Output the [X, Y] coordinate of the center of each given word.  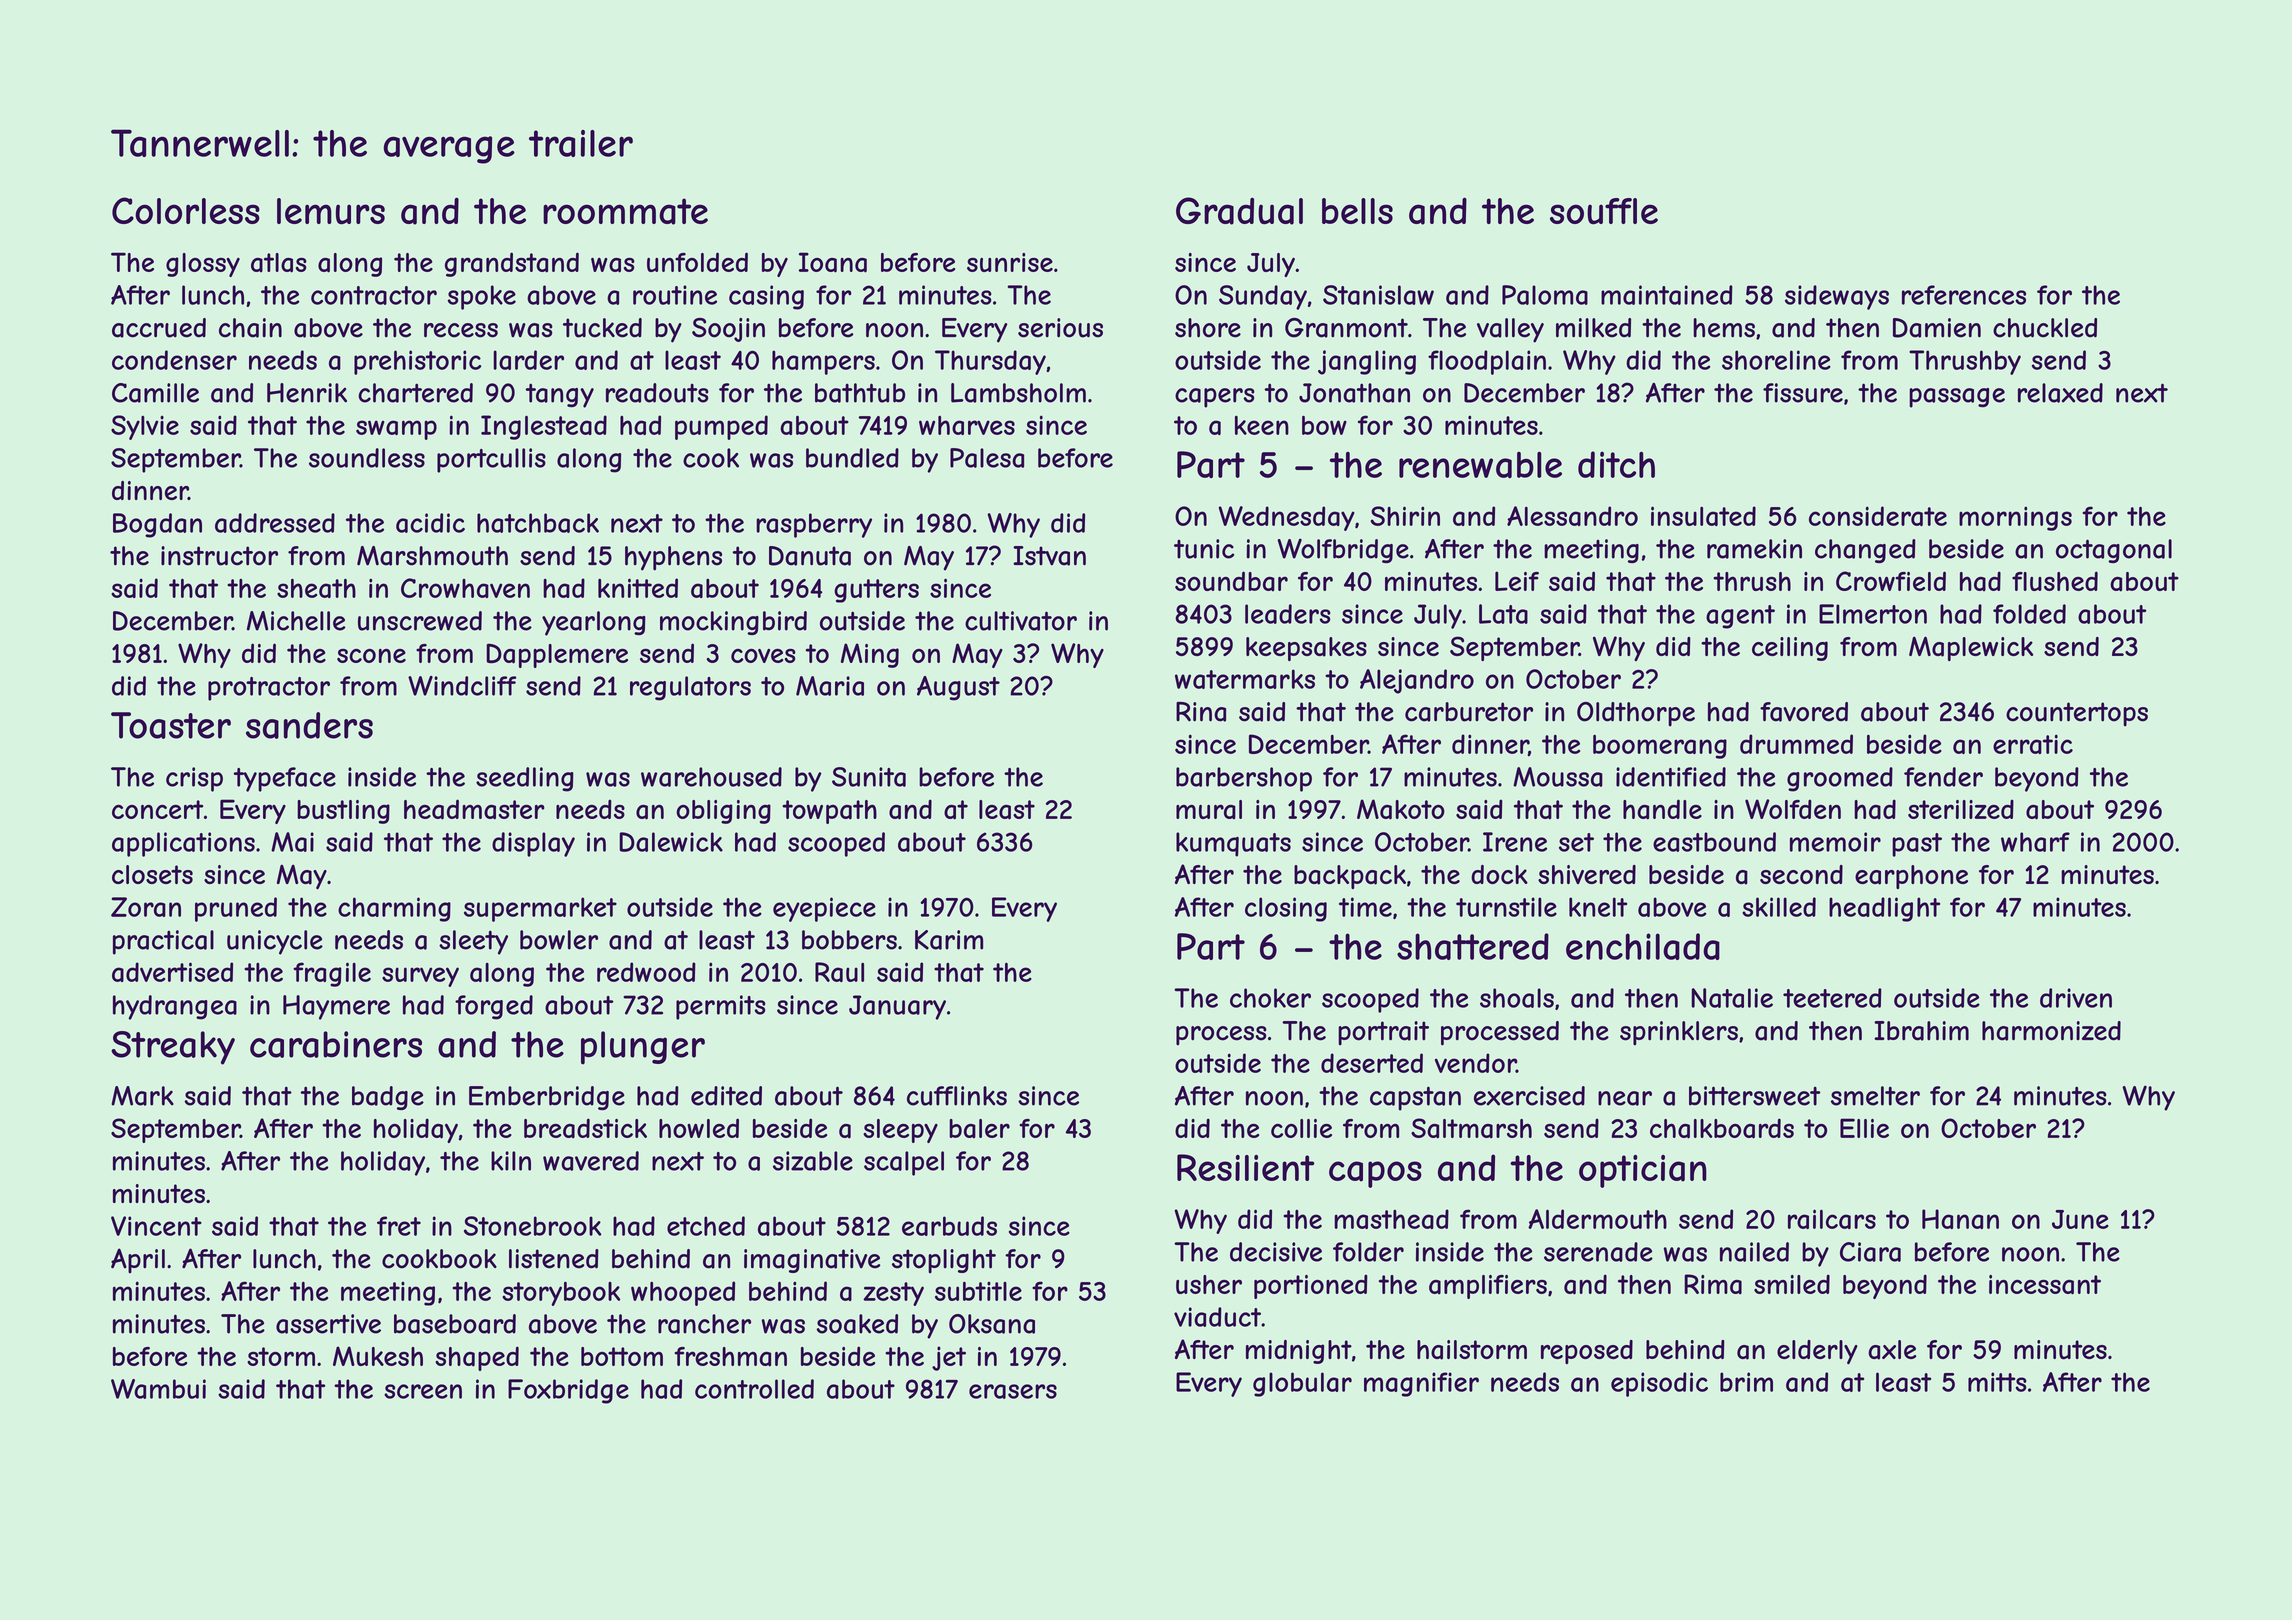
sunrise [1010, 262]
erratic [2033, 744]
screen [423, 1391]
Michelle [296, 621]
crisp [194, 779]
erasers [1013, 1391]
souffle [1604, 211]
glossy [203, 265]
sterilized [1961, 809]
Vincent [156, 1226]
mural [1209, 810]
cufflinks [957, 1096]
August [958, 688]
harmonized [2051, 1031]
